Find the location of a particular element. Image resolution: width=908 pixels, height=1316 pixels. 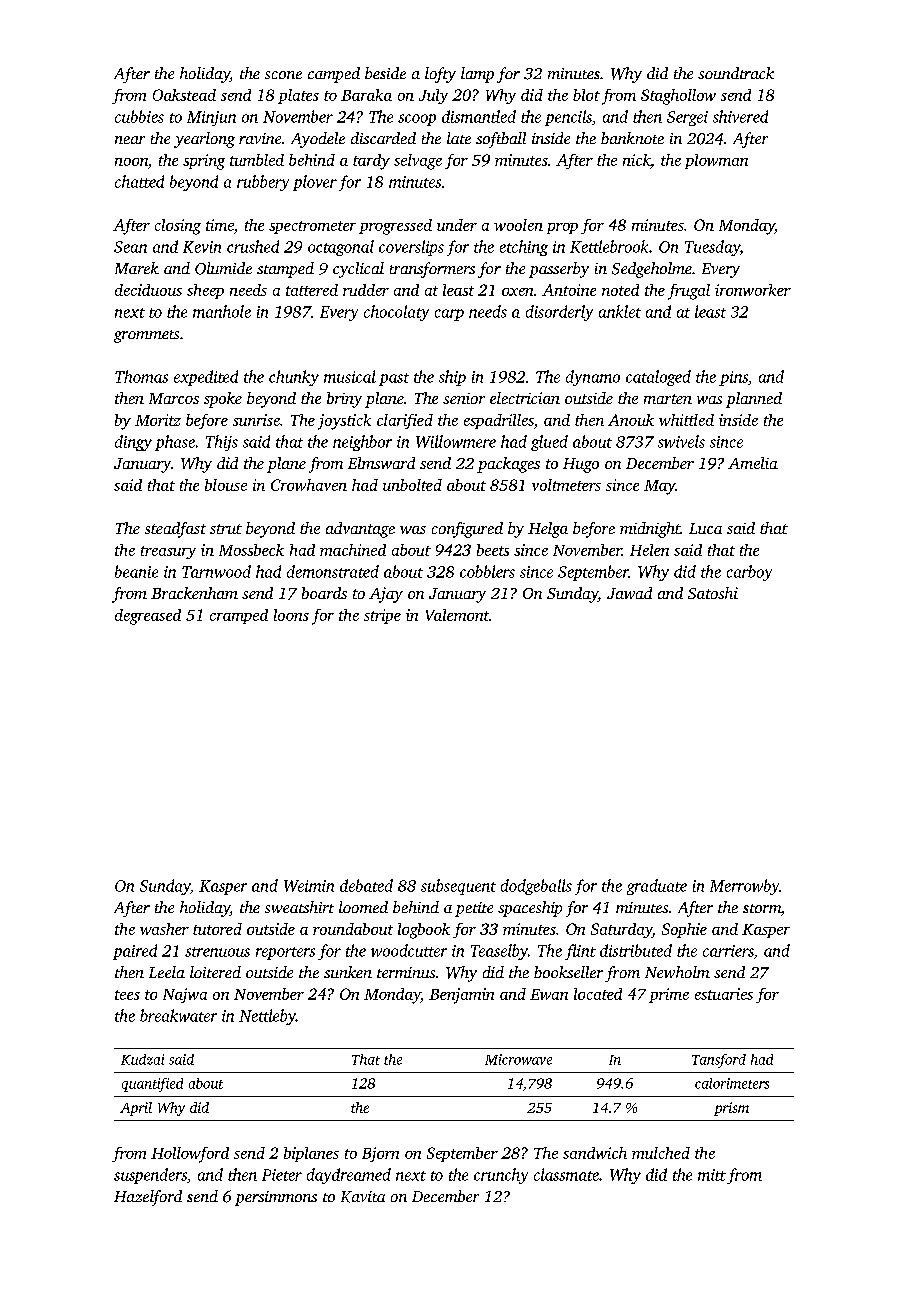

tardy is located at coordinates (371, 162).
